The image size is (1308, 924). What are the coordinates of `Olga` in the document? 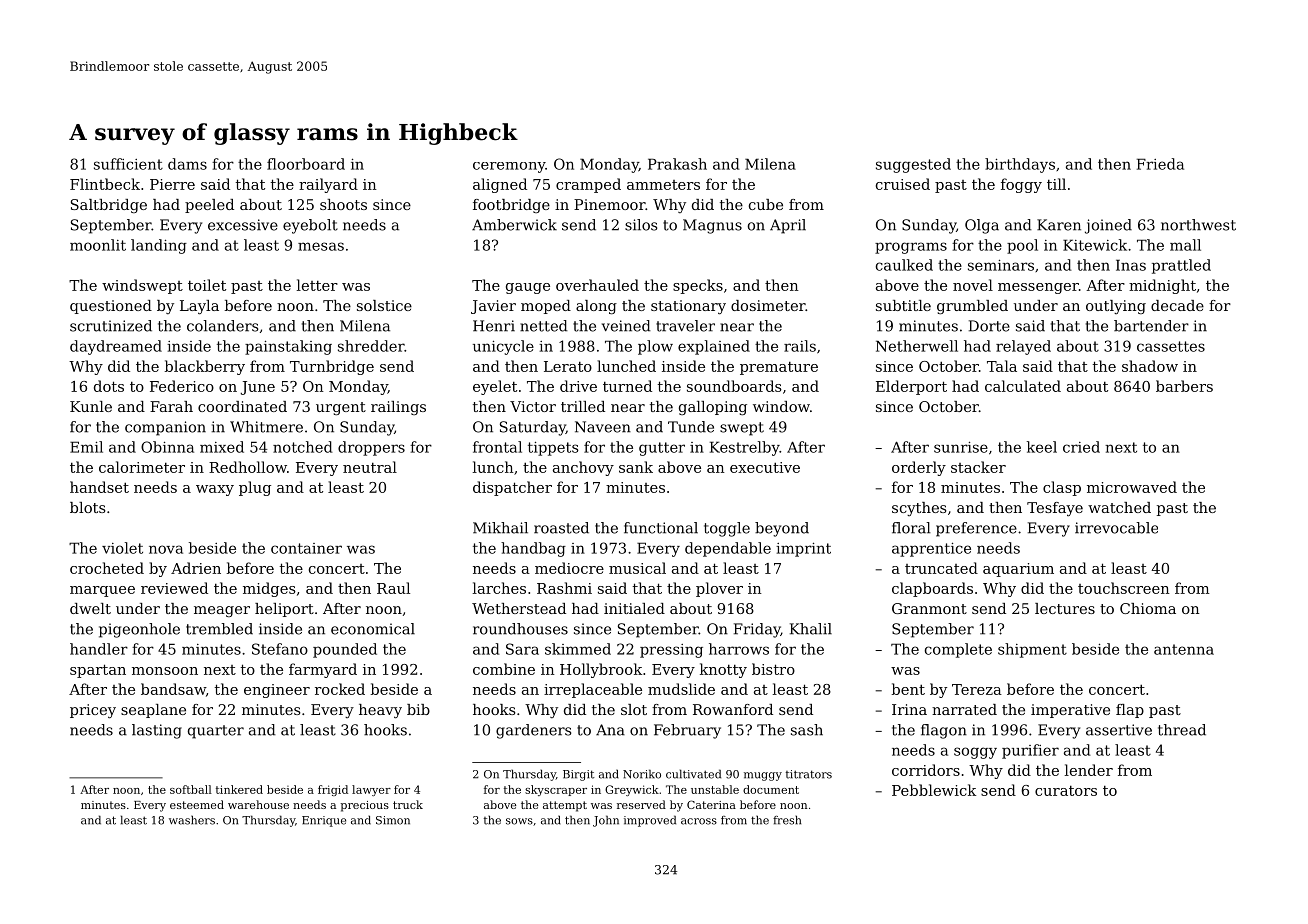 It's located at (982, 226).
